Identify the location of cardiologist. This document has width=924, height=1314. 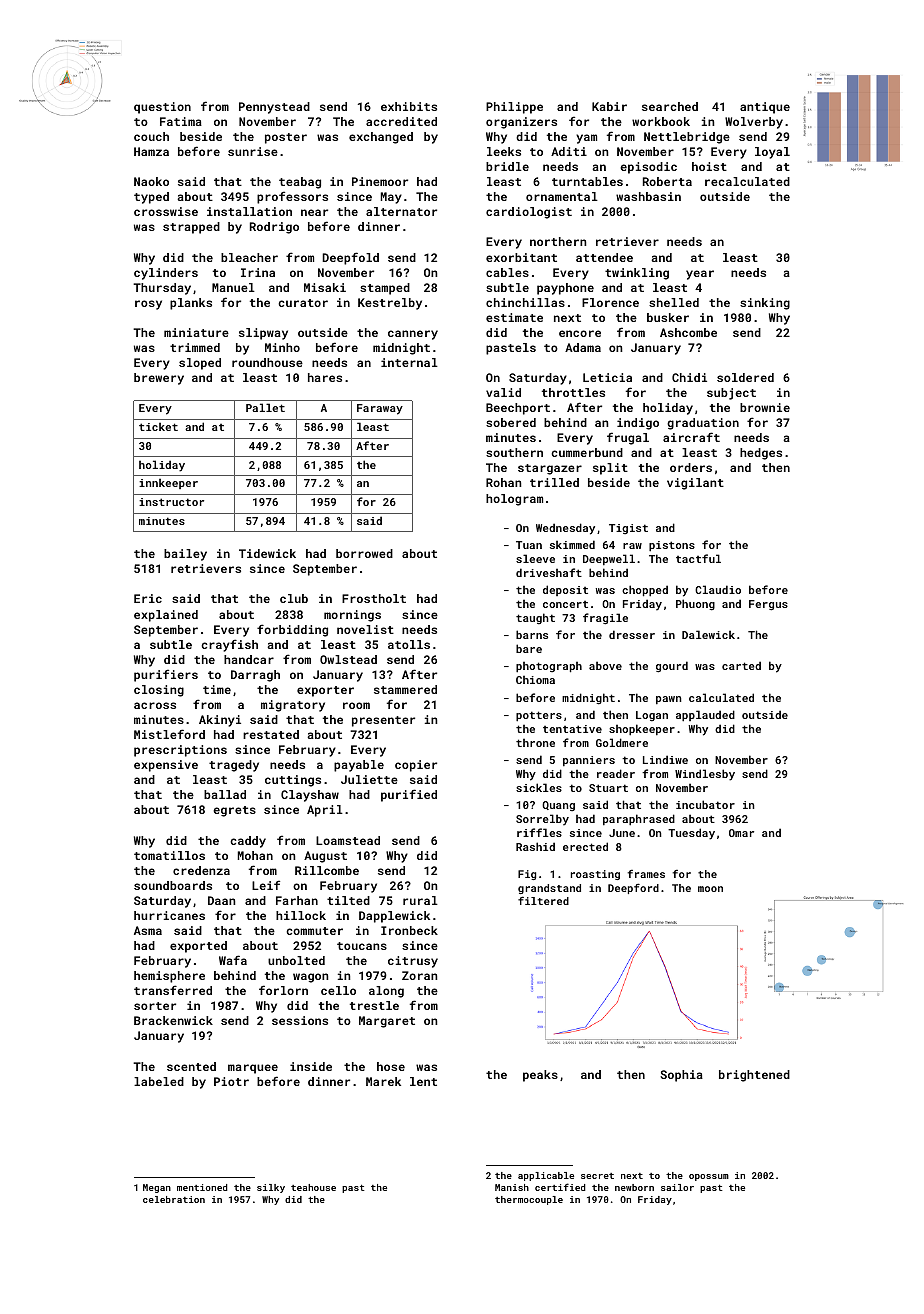
(529, 213).
